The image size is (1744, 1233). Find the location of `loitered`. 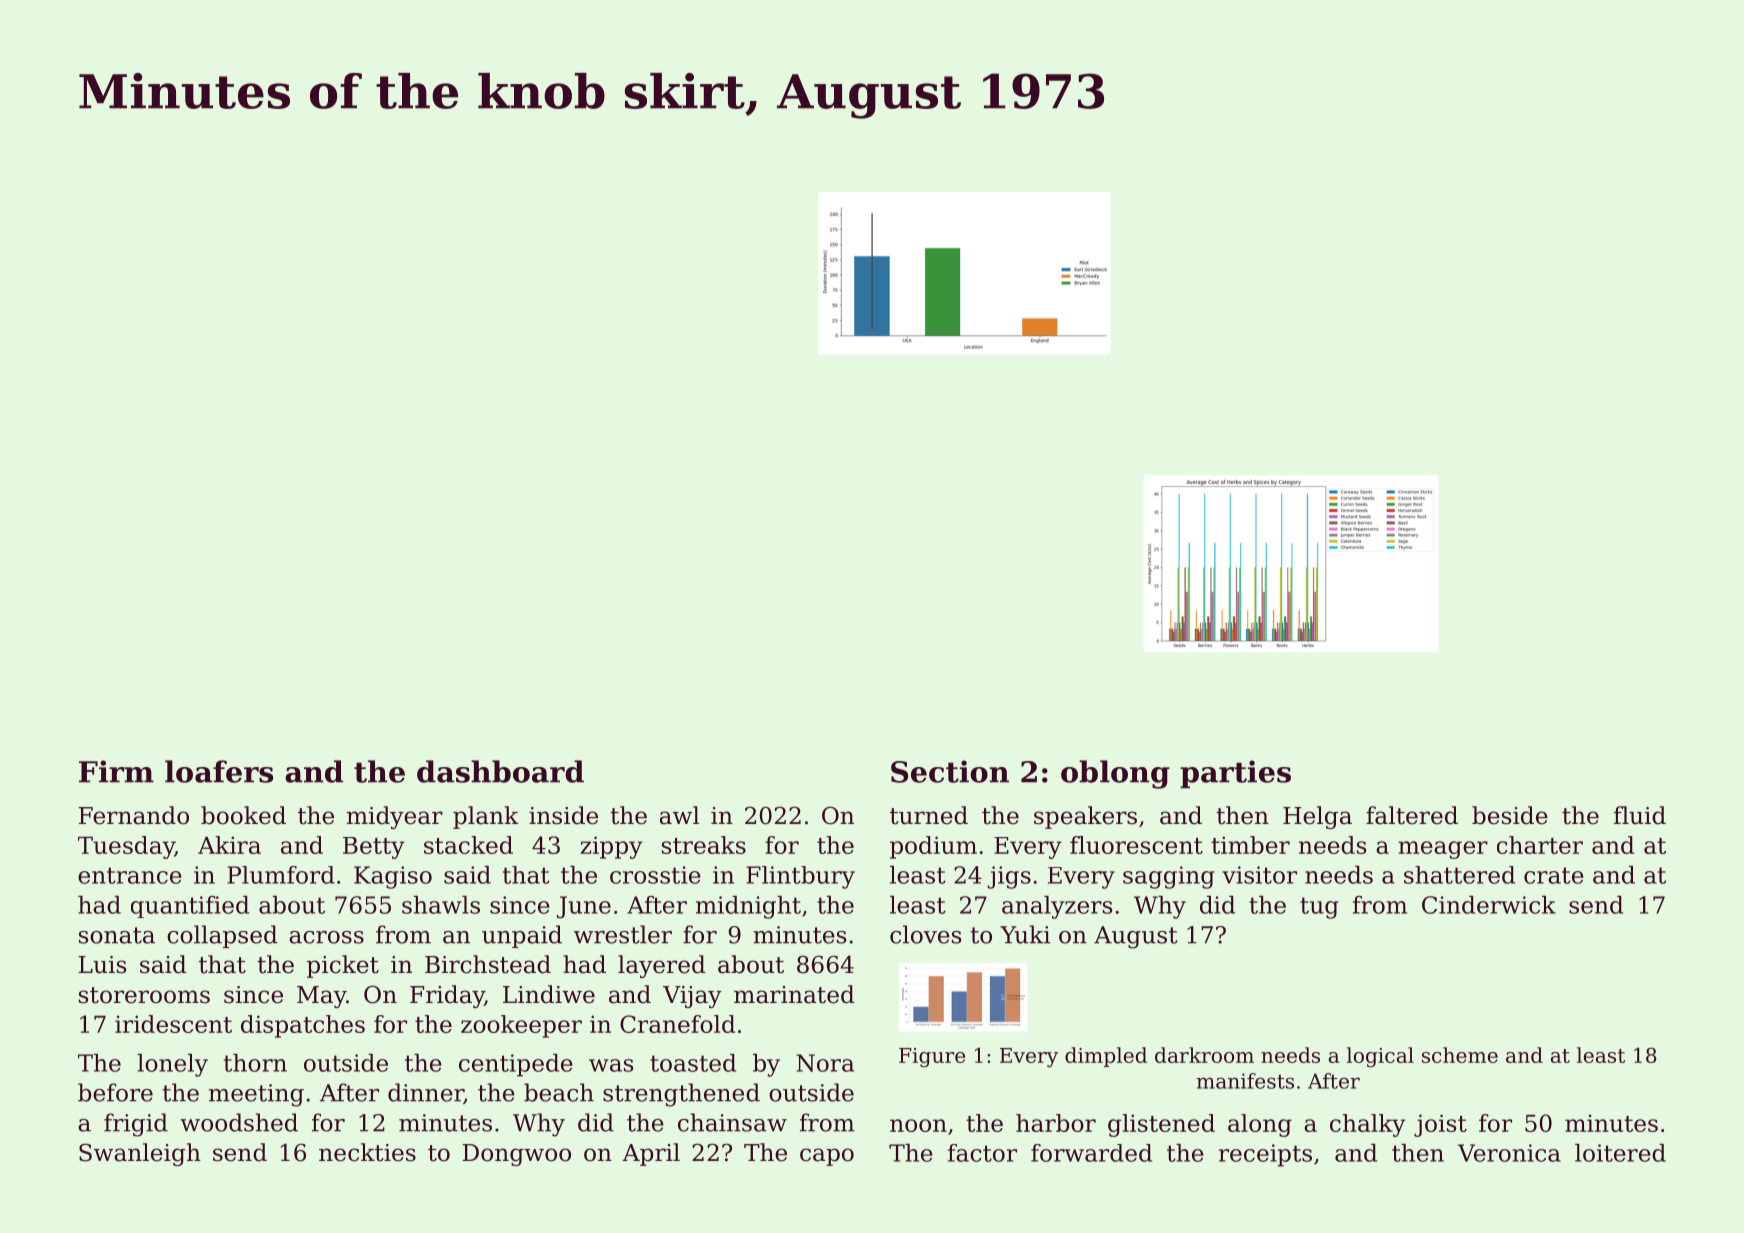

loitered is located at coordinates (1620, 1153).
